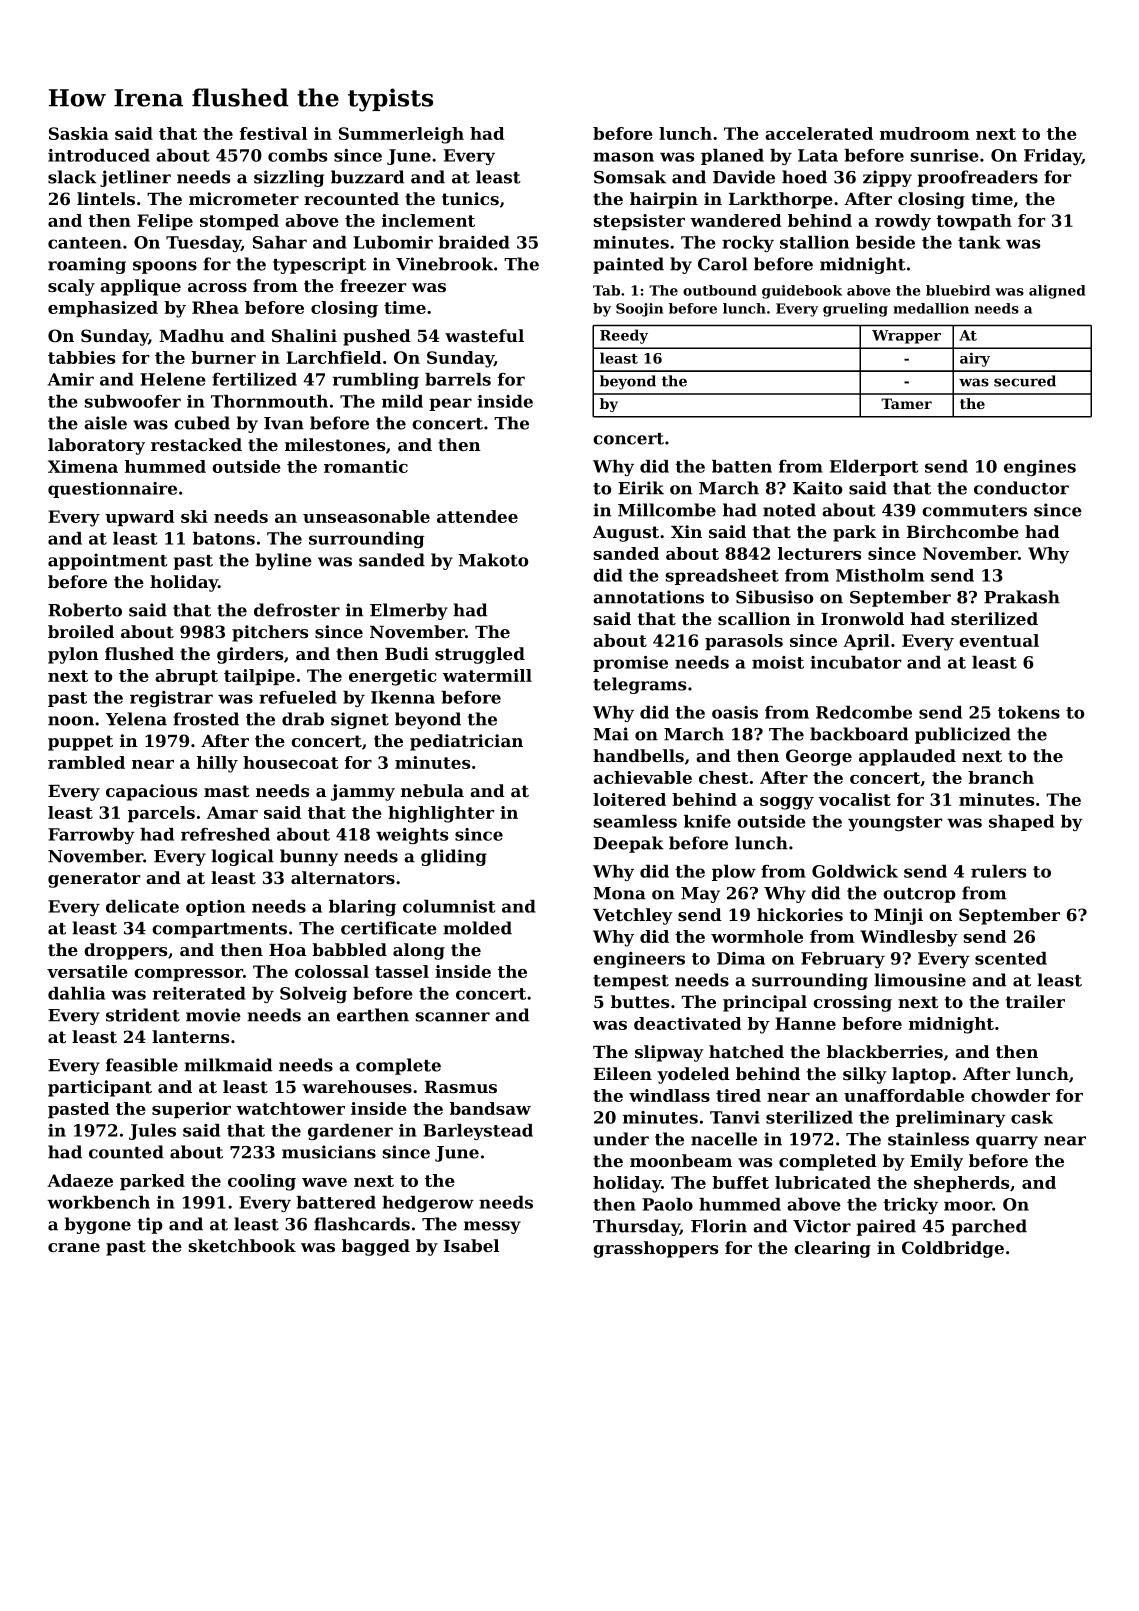 The height and width of the page is (1611, 1139). I want to click on bagged, so click(376, 1247).
